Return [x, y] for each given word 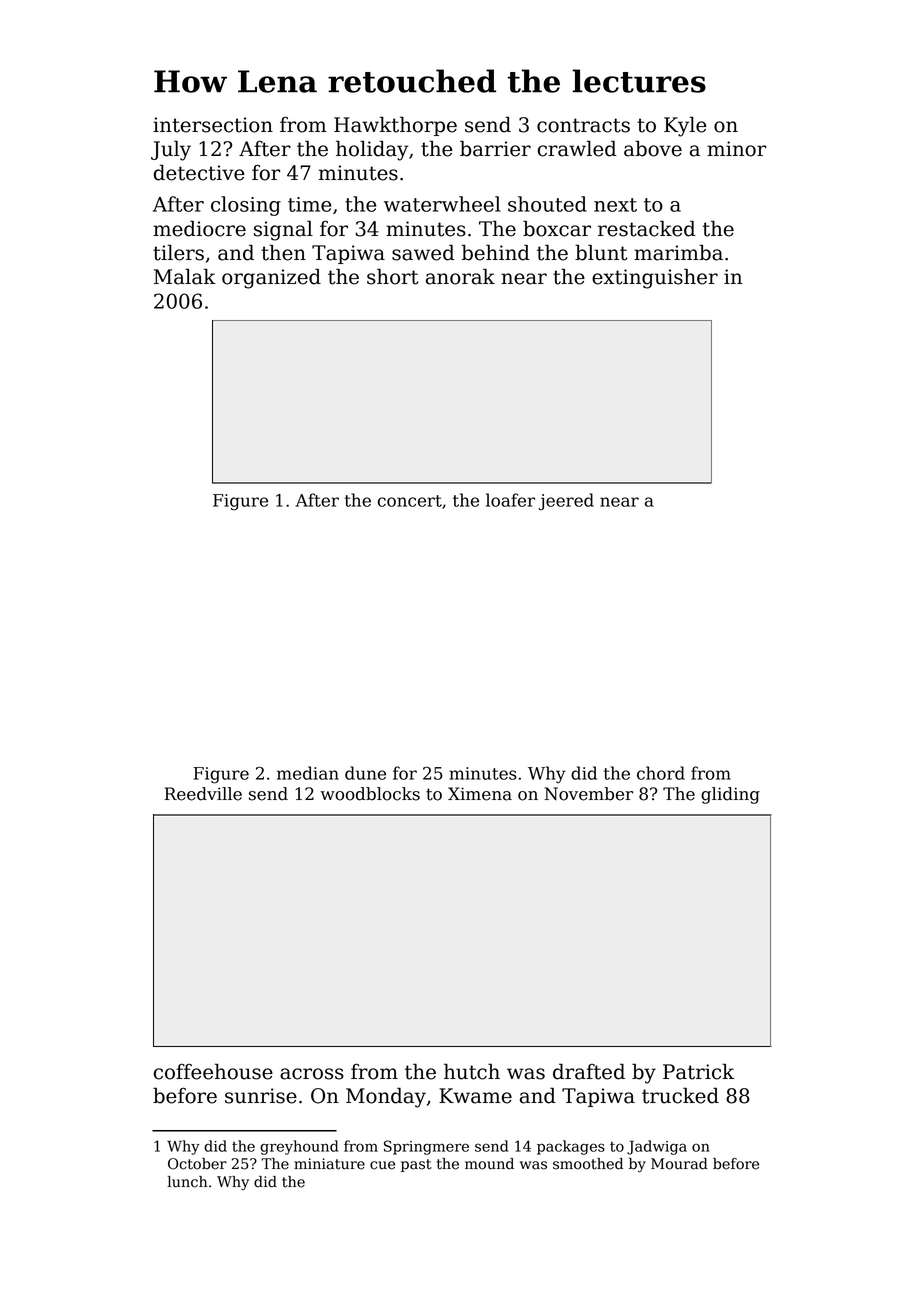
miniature [329, 1164]
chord [661, 773]
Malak [185, 276]
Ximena [480, 794]
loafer [510, 500]
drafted [589, 1071]
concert [410, 501]
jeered [566, 502]
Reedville [203, 794]
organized [271, 278]
